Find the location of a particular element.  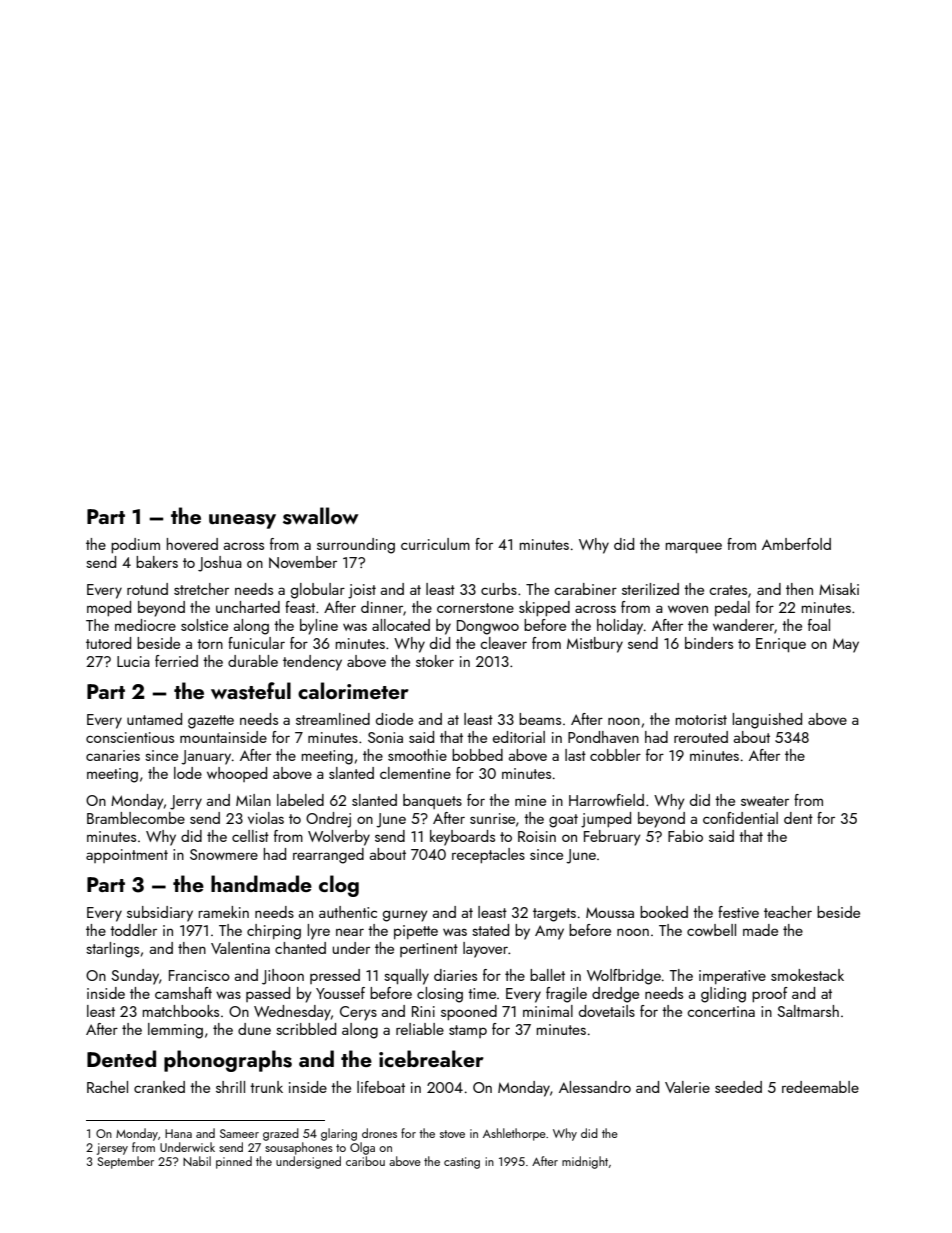

bobbed is located at coordinates (477, 755).
